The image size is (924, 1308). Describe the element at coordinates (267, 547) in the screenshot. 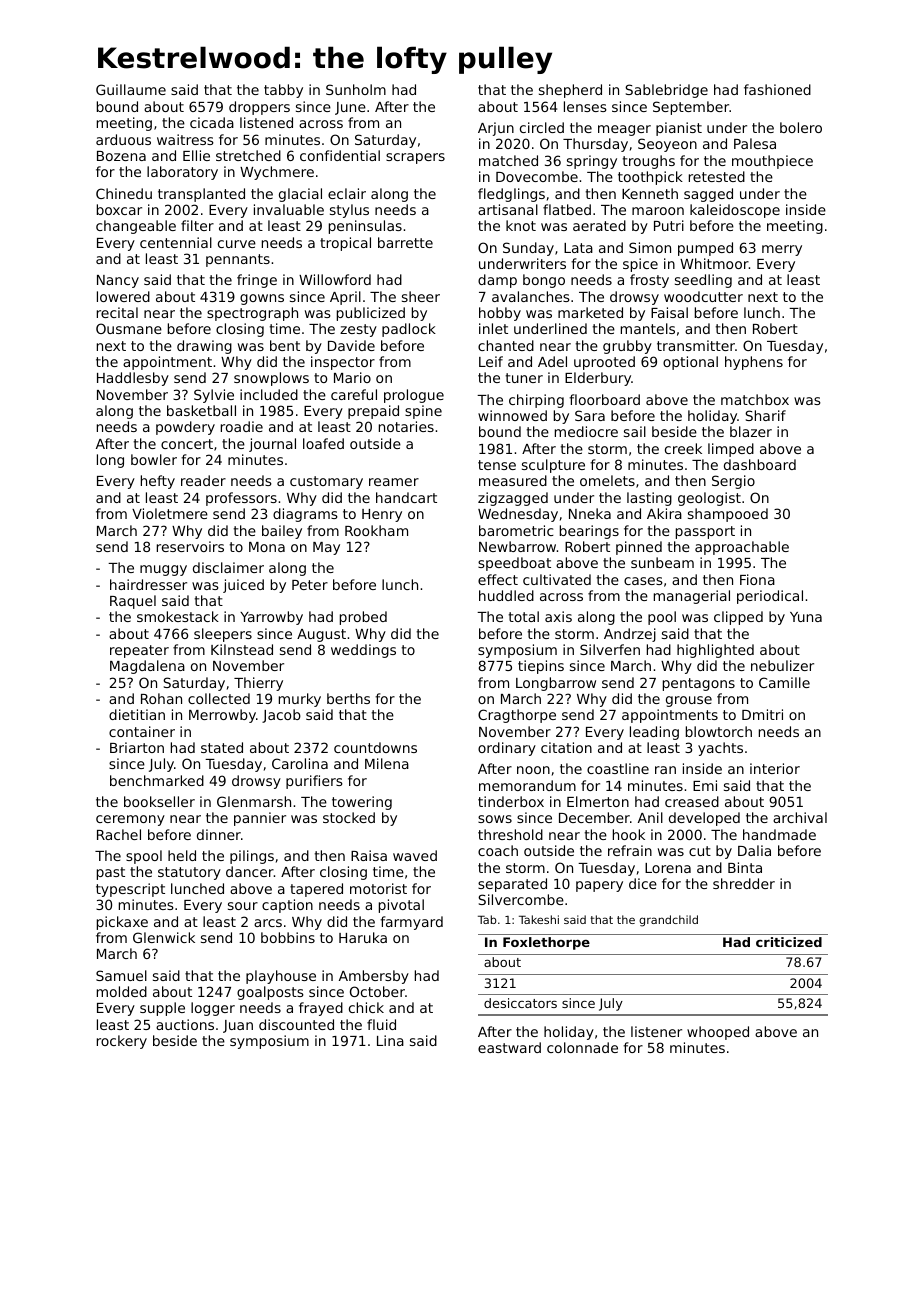

I see `Mona` at that location.
